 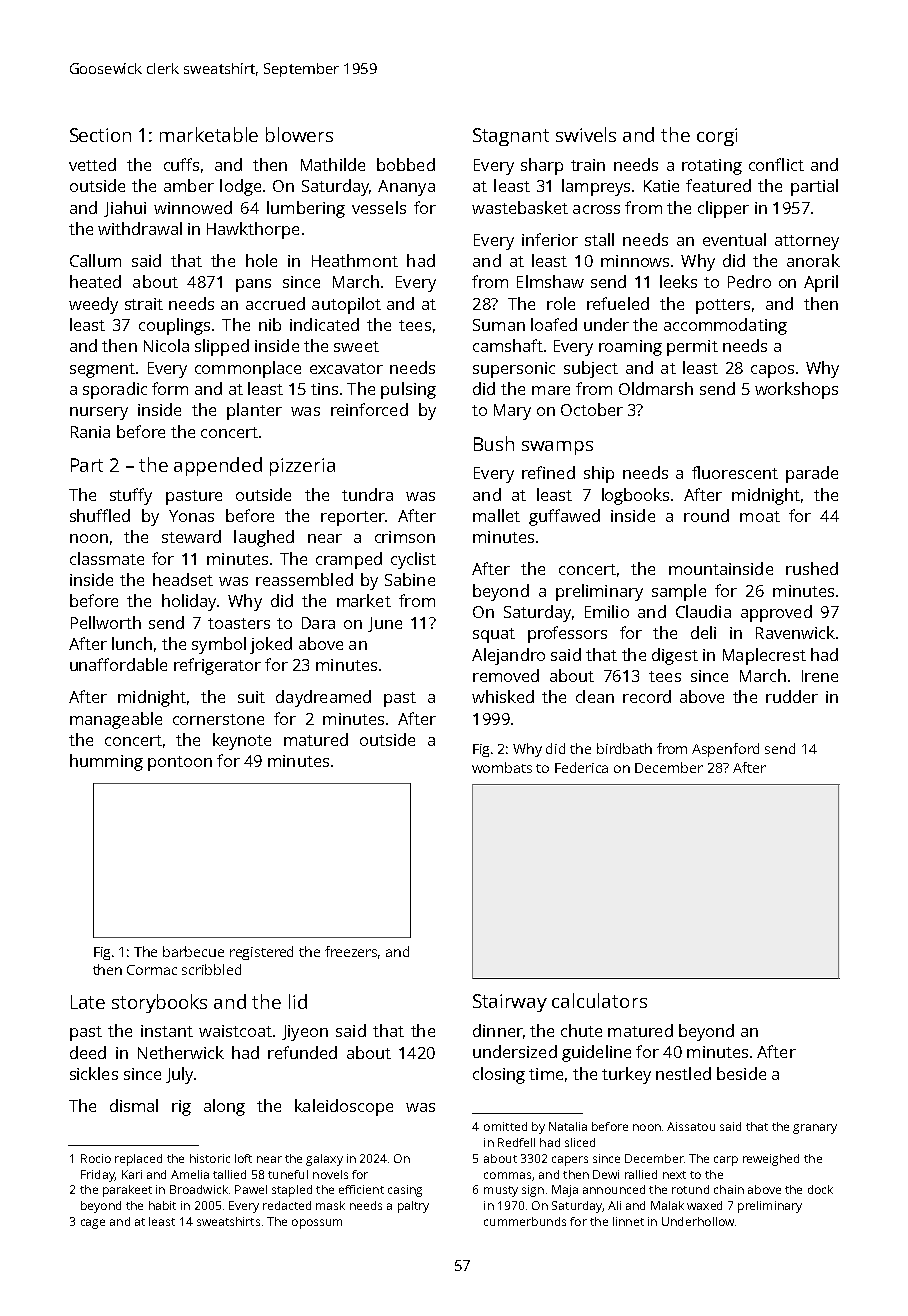 I want to click on freezers, so click(x=351, y=951).
